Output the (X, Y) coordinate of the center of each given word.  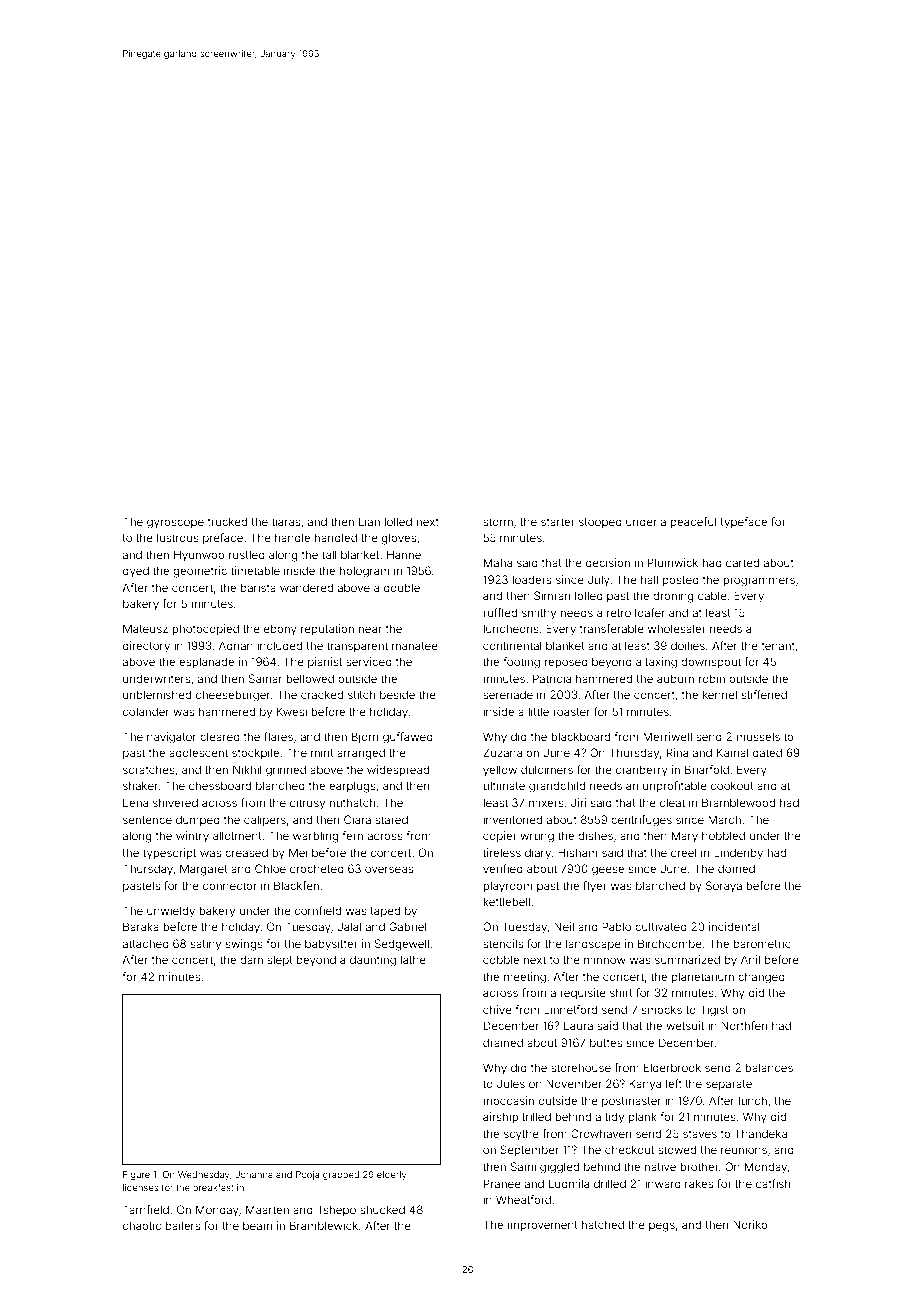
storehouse (581, 1068)
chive (497, 1009)
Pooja (307, 1175)
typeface (744, 523)
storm (498, 522)
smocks (662, 1009)
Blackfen (296, 885)
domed (736, 868)
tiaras (286, 521)
